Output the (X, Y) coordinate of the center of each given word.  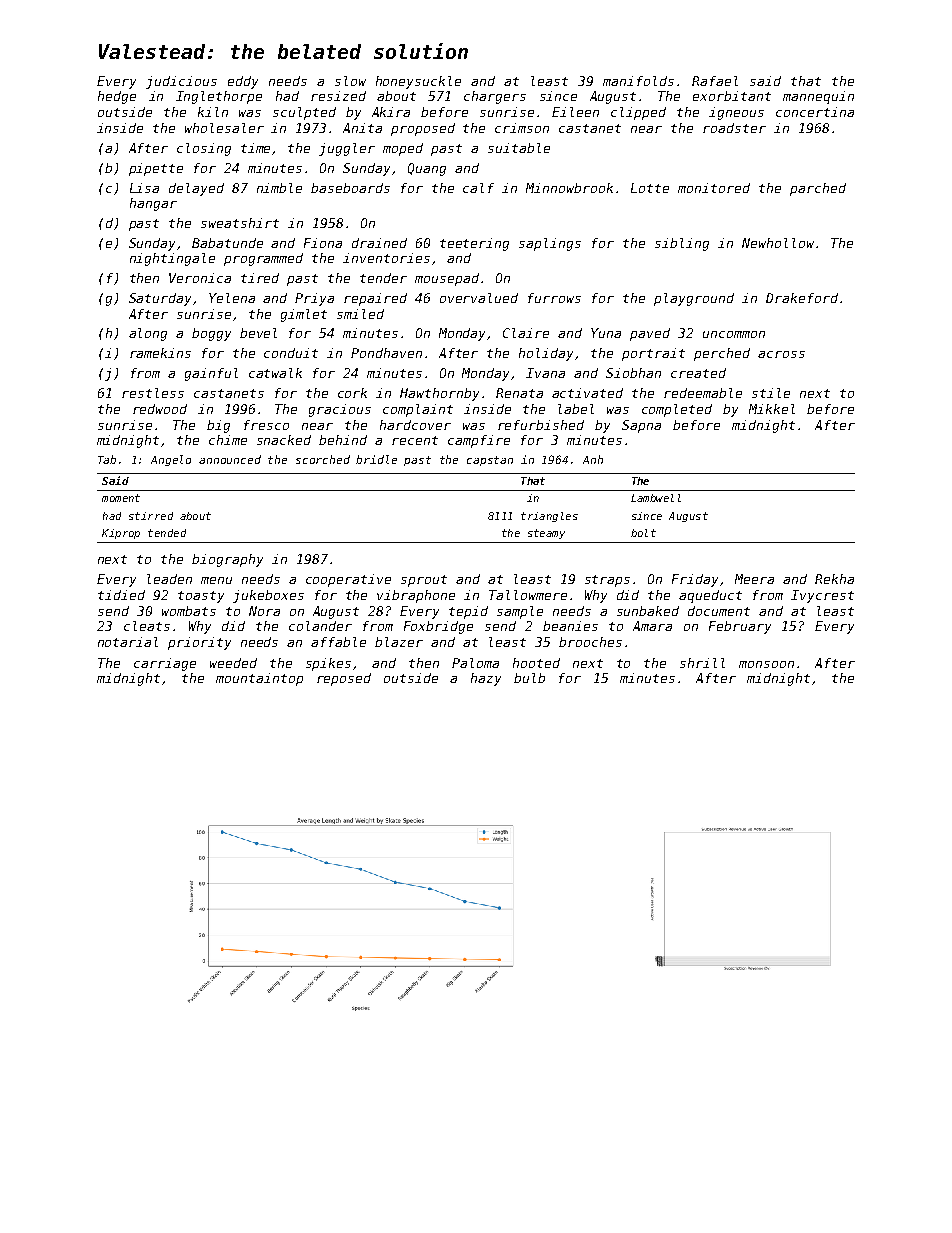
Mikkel (772, 409)
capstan (490, 461)
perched (722, 354)
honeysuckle (418, 82)
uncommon (734, 334)
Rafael (715, 81)
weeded (233, 663)
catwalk (275, 373)
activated (587, 393)
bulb (529, 678)
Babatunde (227, 243)
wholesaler (224, 128)
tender (383, 278)
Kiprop (121, 534)
